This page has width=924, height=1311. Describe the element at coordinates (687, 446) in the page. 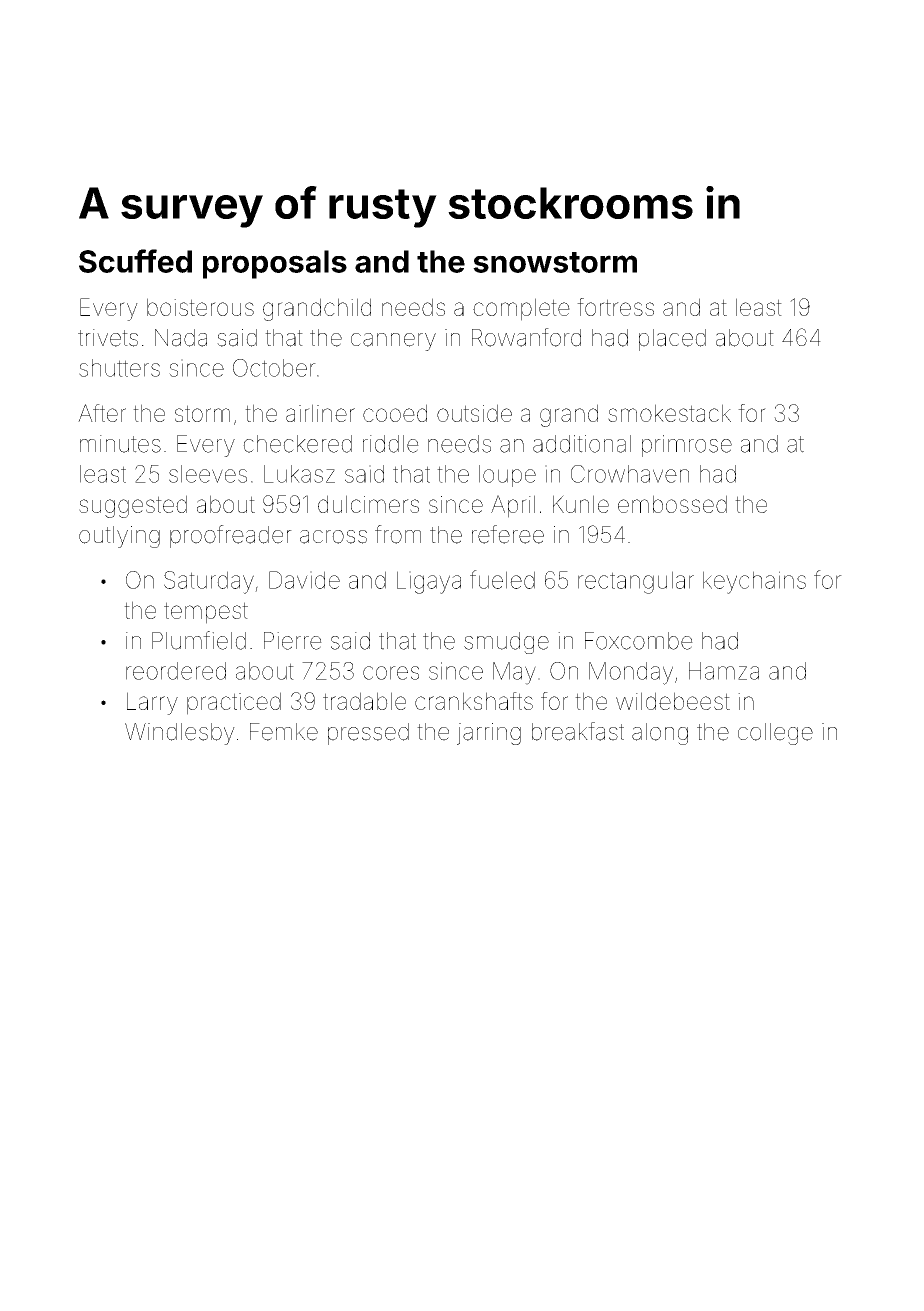

I see `primrose` at that location.
